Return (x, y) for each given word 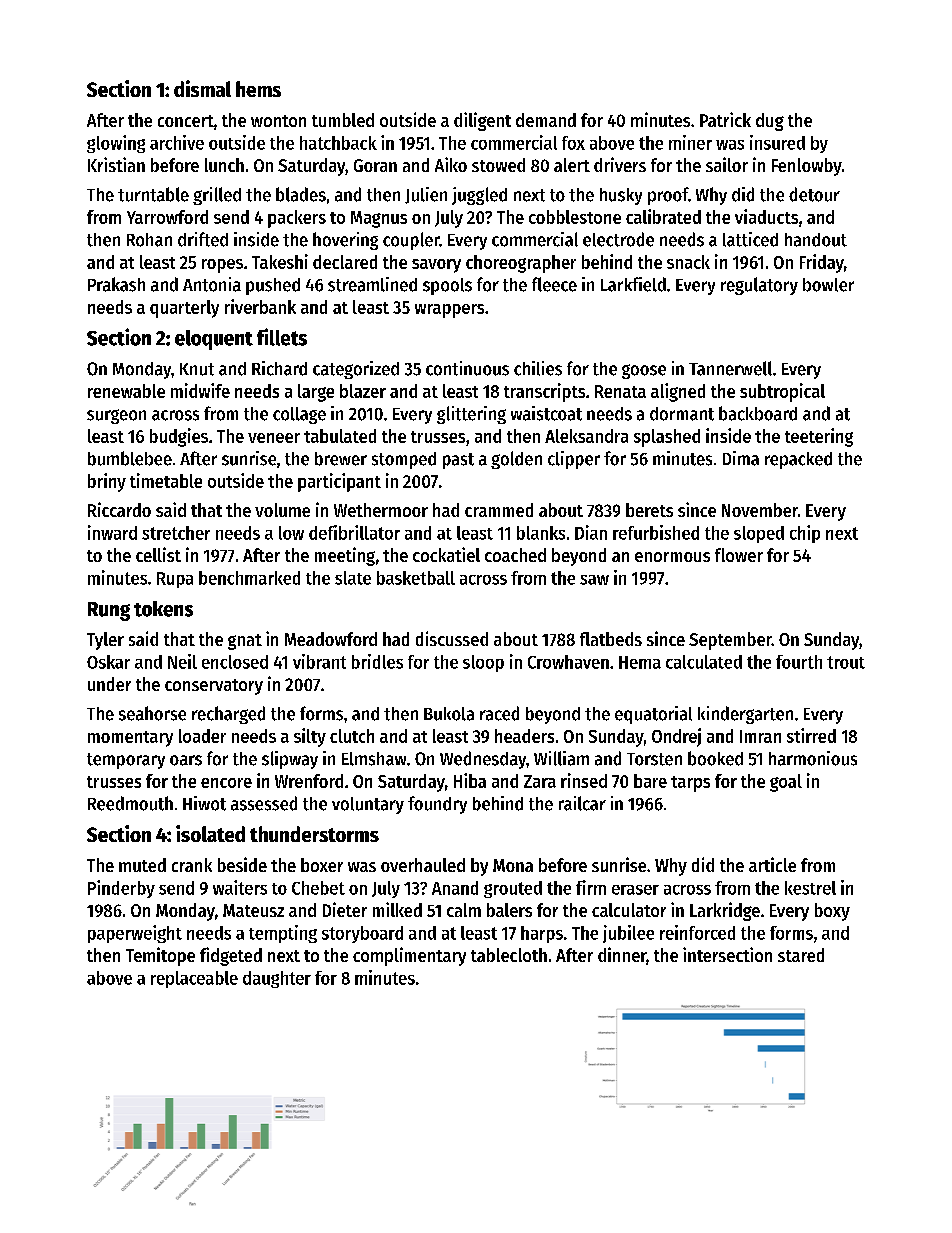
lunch (224, 165)
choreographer (521, 264)
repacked (798, 460)
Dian (591, 532)
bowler (828, 285)
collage (299, 415)
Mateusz (253, 910)
